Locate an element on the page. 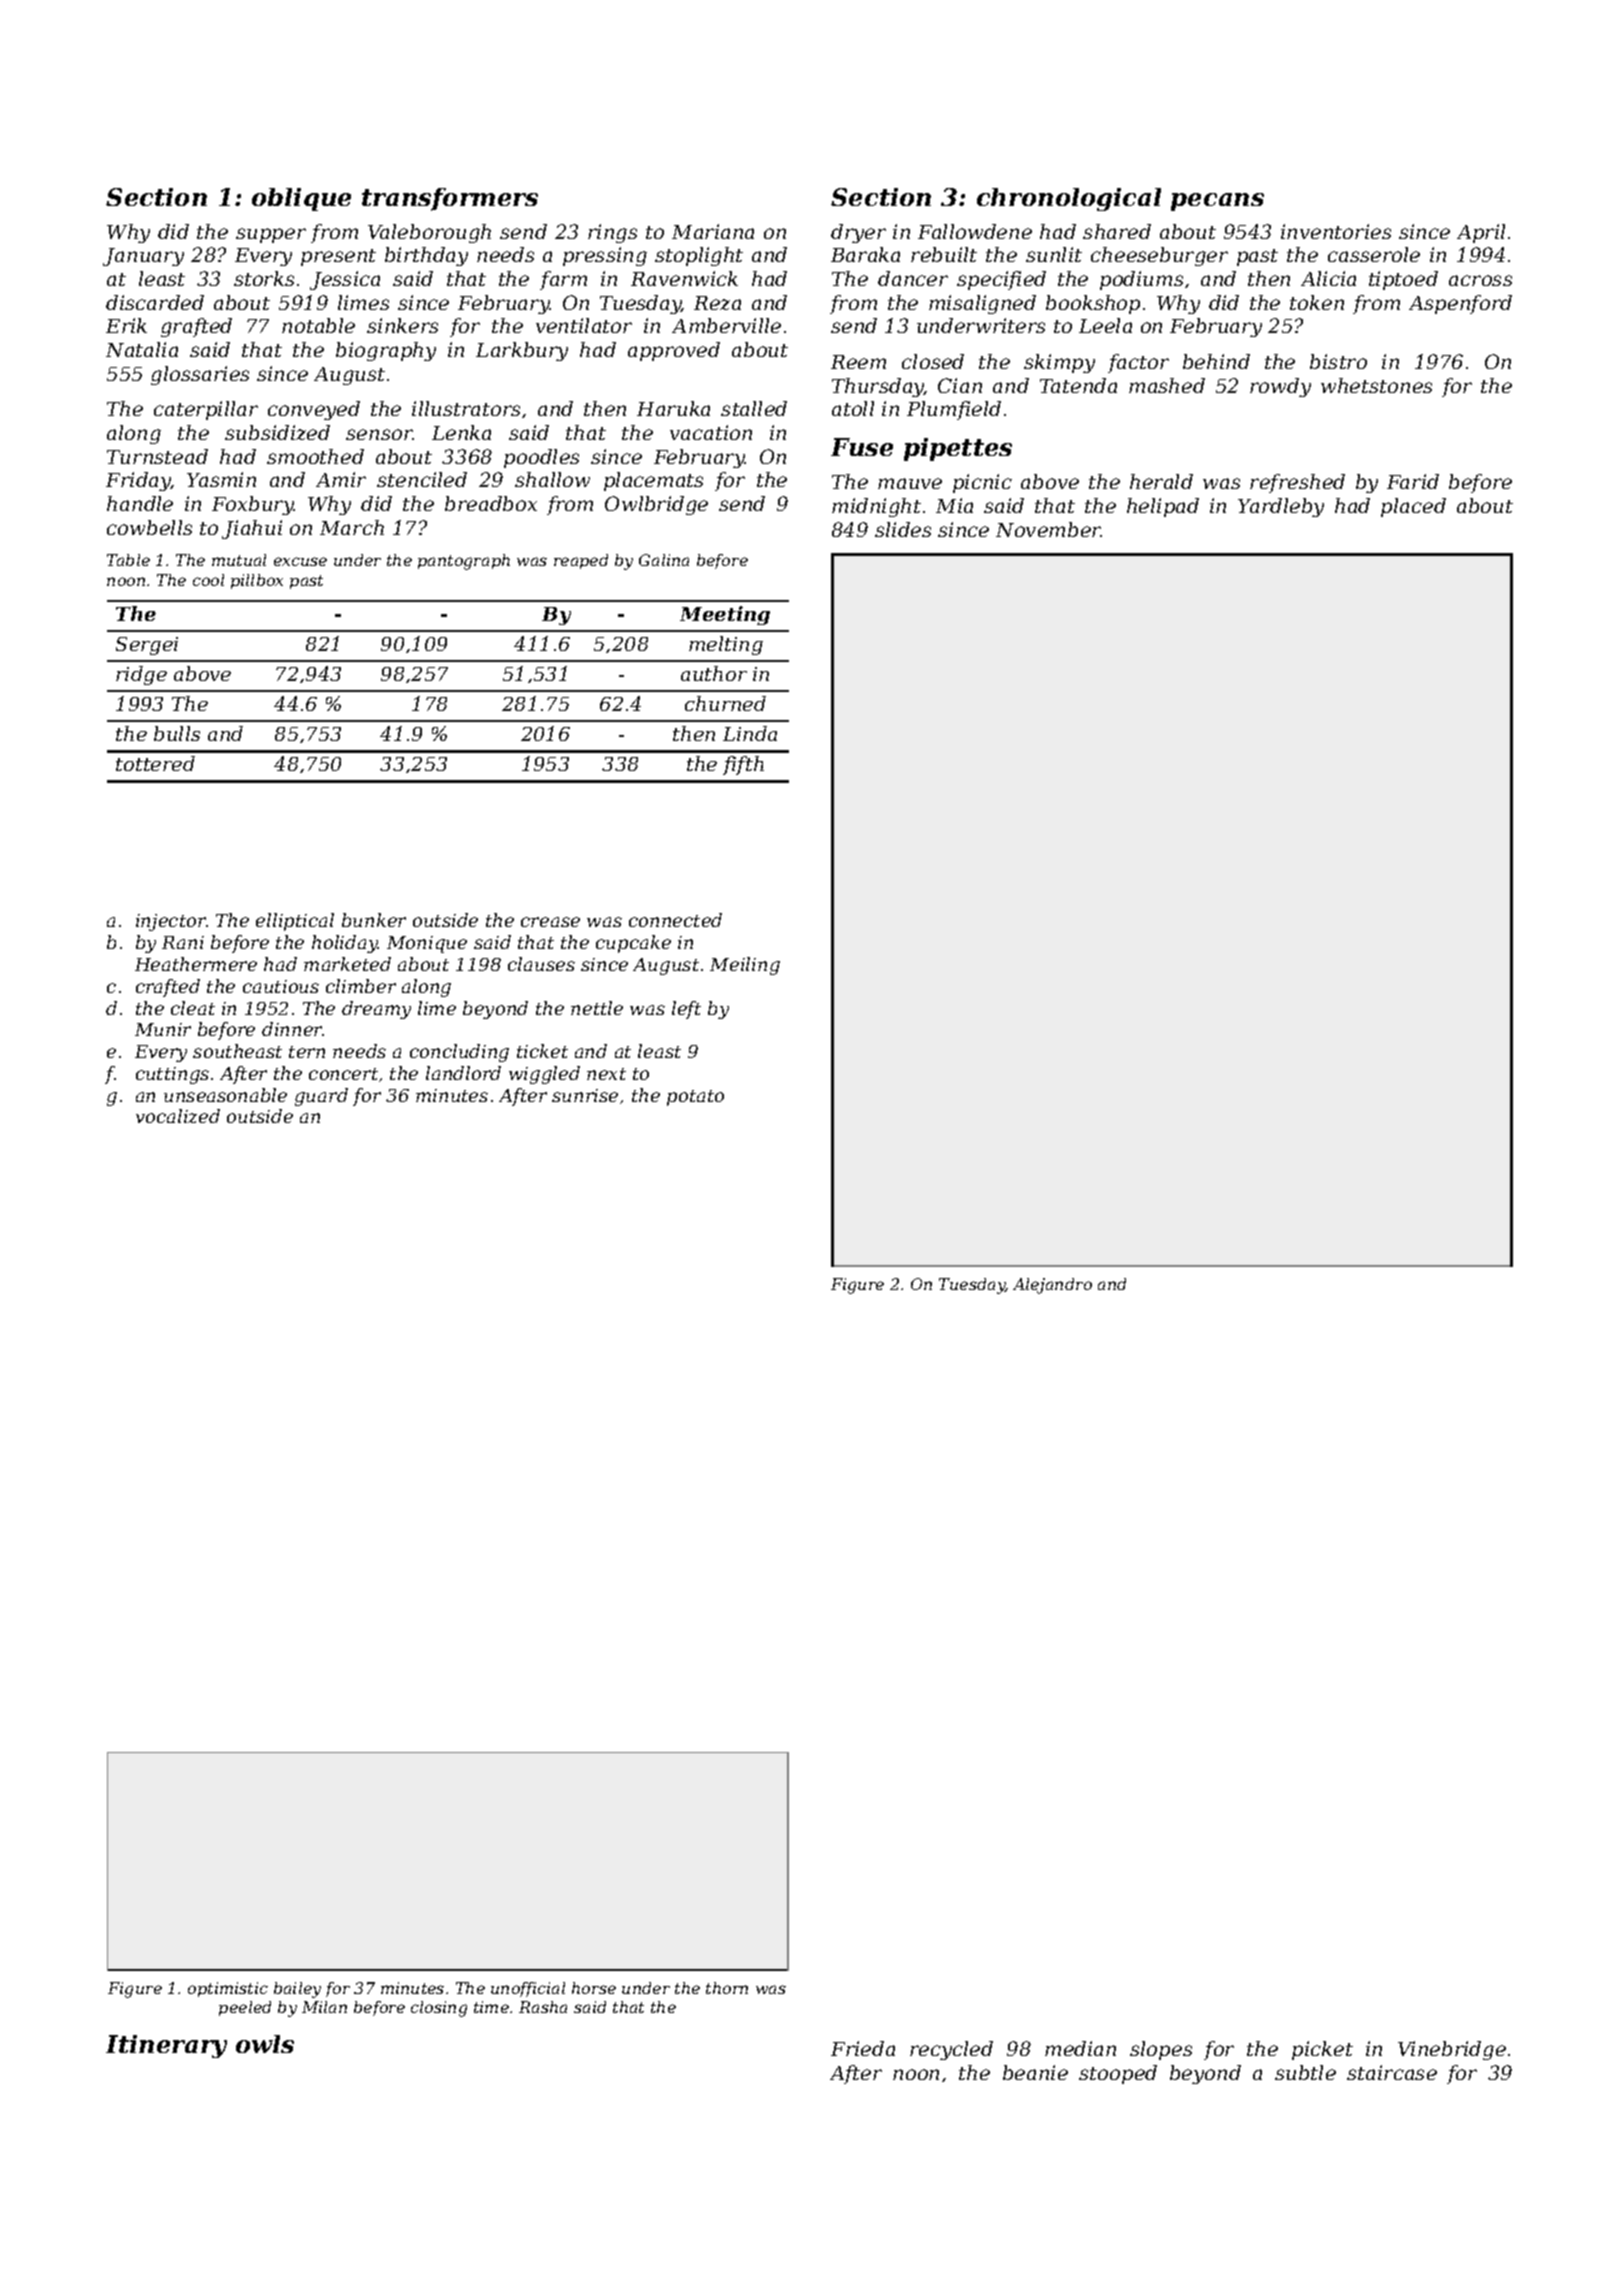 The width and height of the page is (1620, 2292). behind is located at coordinates (1216, 361).
